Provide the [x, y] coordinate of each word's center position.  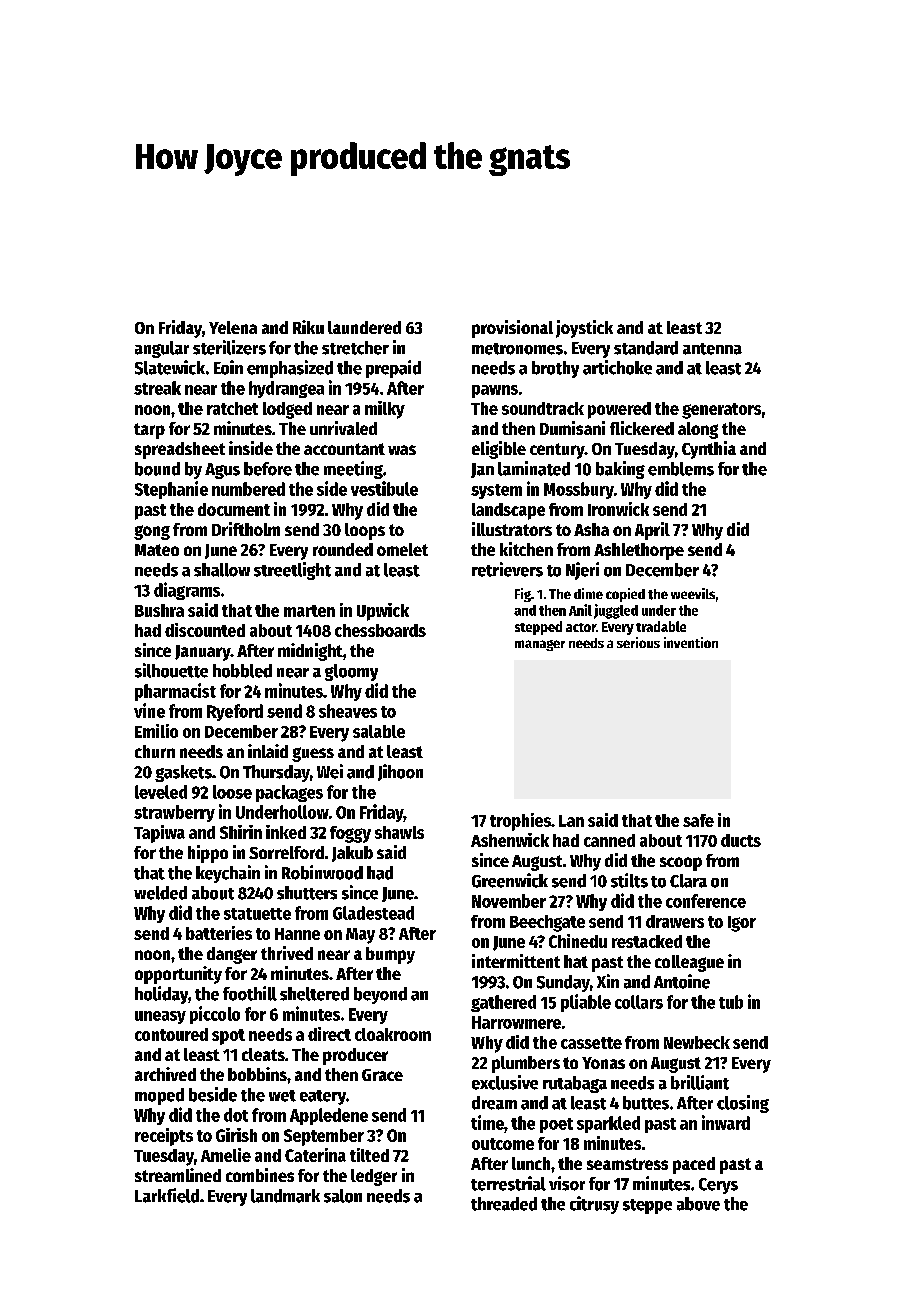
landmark [285, 1196]
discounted [205, 630]
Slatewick [170, 367]
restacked [647, 941]
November [509, 901]
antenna [712, 349]
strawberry [174, 813]
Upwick [383, 612]
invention [691, 642]
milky [385, 410]
